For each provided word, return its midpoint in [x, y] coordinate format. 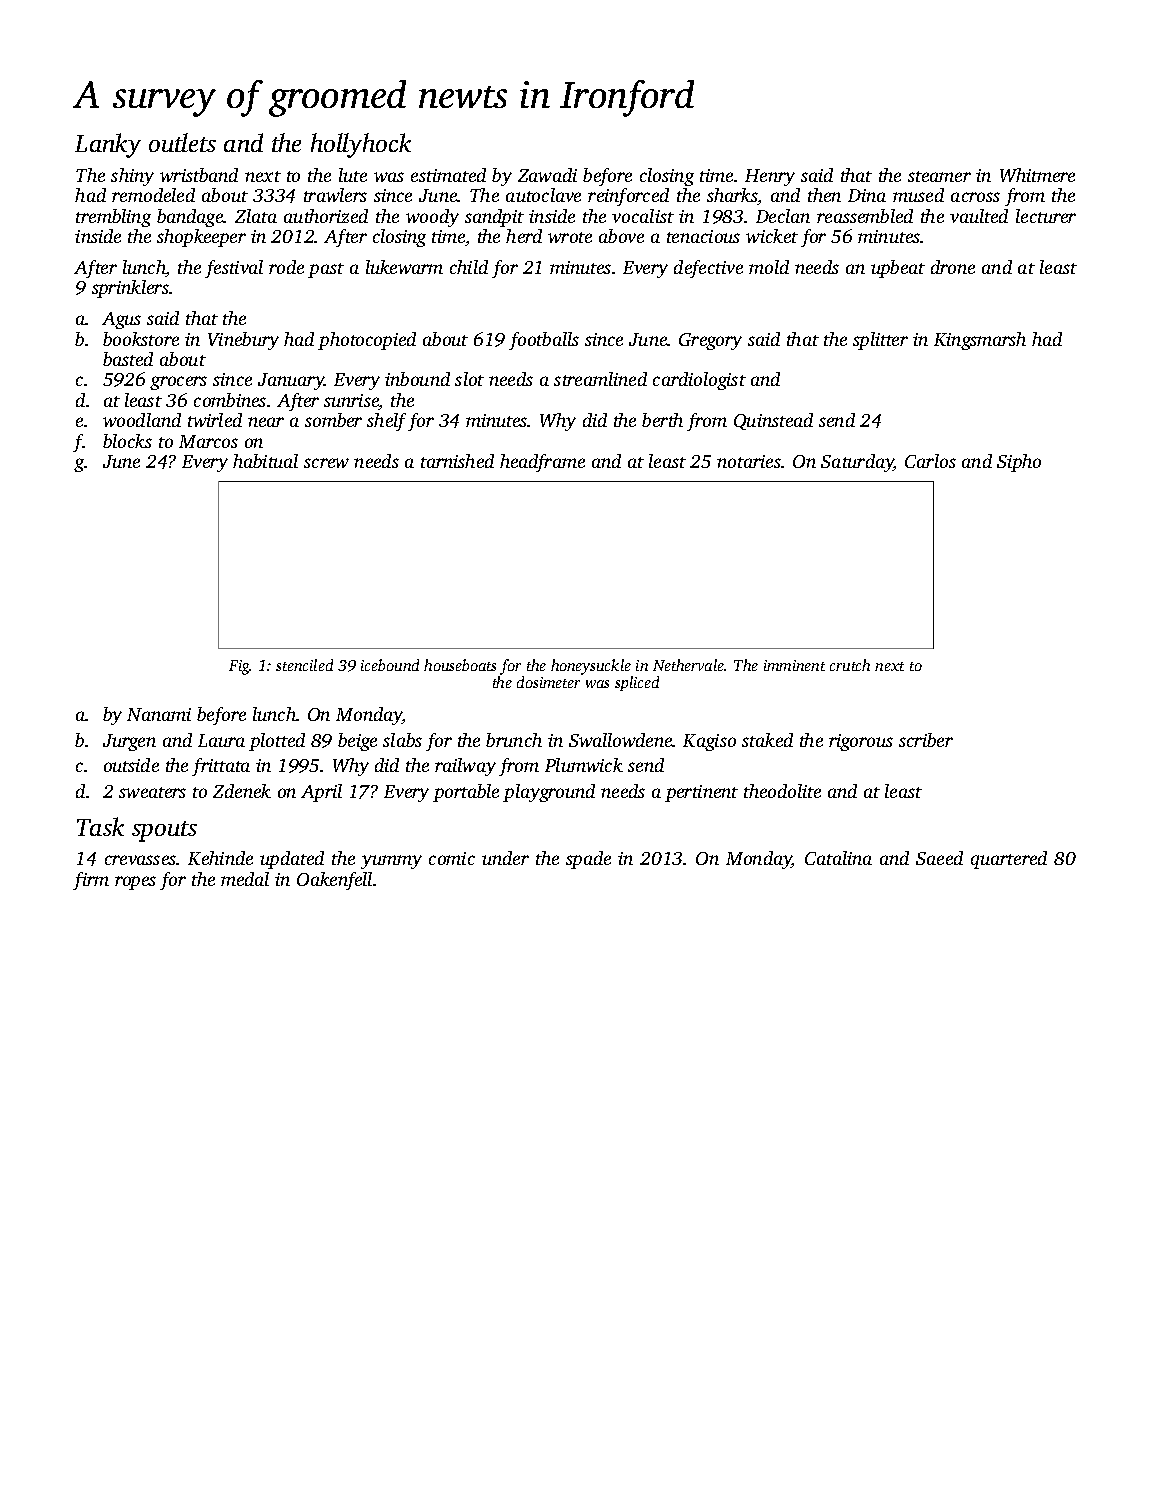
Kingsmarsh [980, 341]
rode [286, 267]
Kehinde [220, 858]
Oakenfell [334, 881]
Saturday [857, 463]
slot [469, 379]
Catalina [838, 858]
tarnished [457, 461]
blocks [127, 441]
